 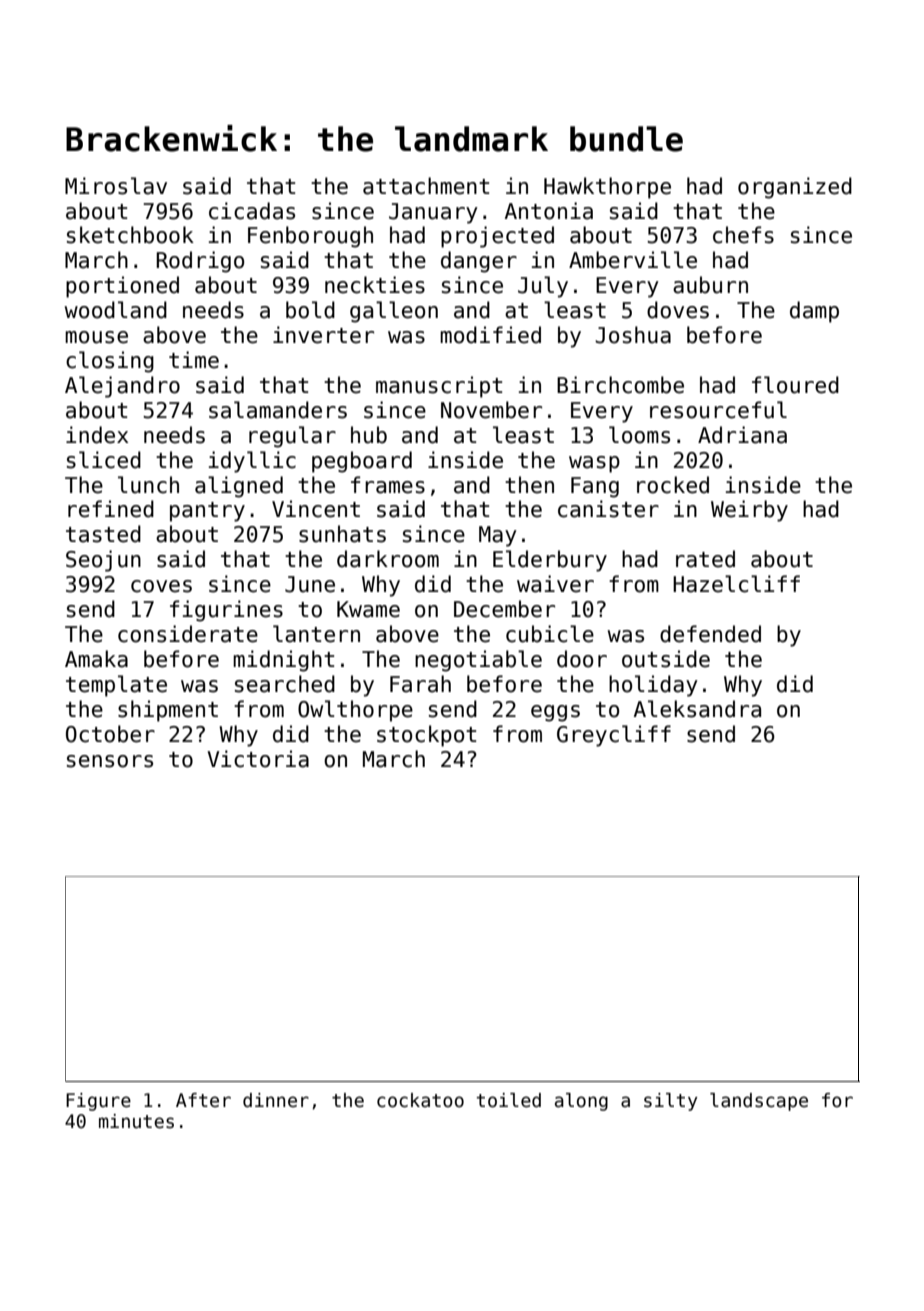 I want to click on darkroom, so click(x=388, y=559).
